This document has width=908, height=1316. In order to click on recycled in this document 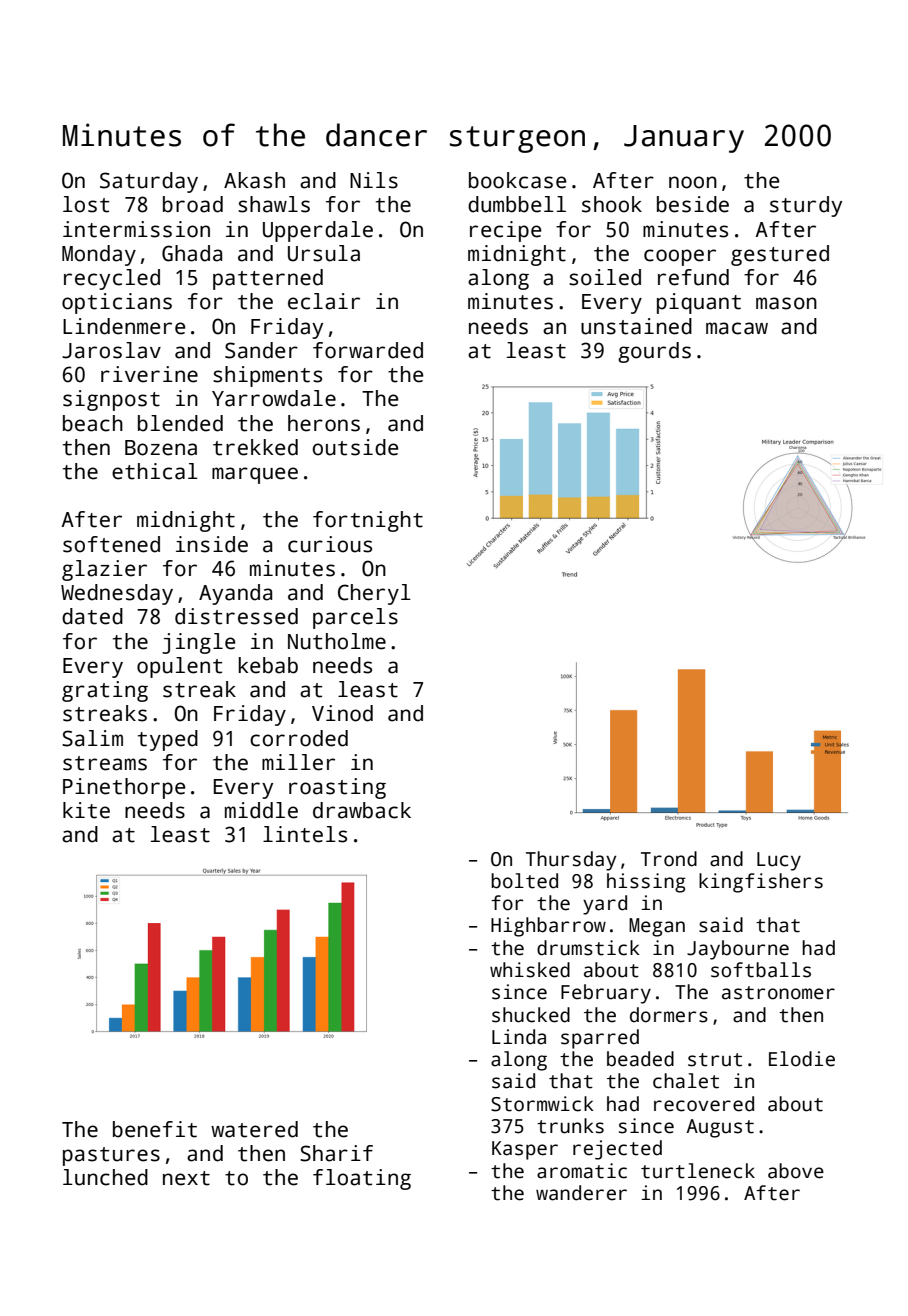, I will do `click(112, 279)`.
